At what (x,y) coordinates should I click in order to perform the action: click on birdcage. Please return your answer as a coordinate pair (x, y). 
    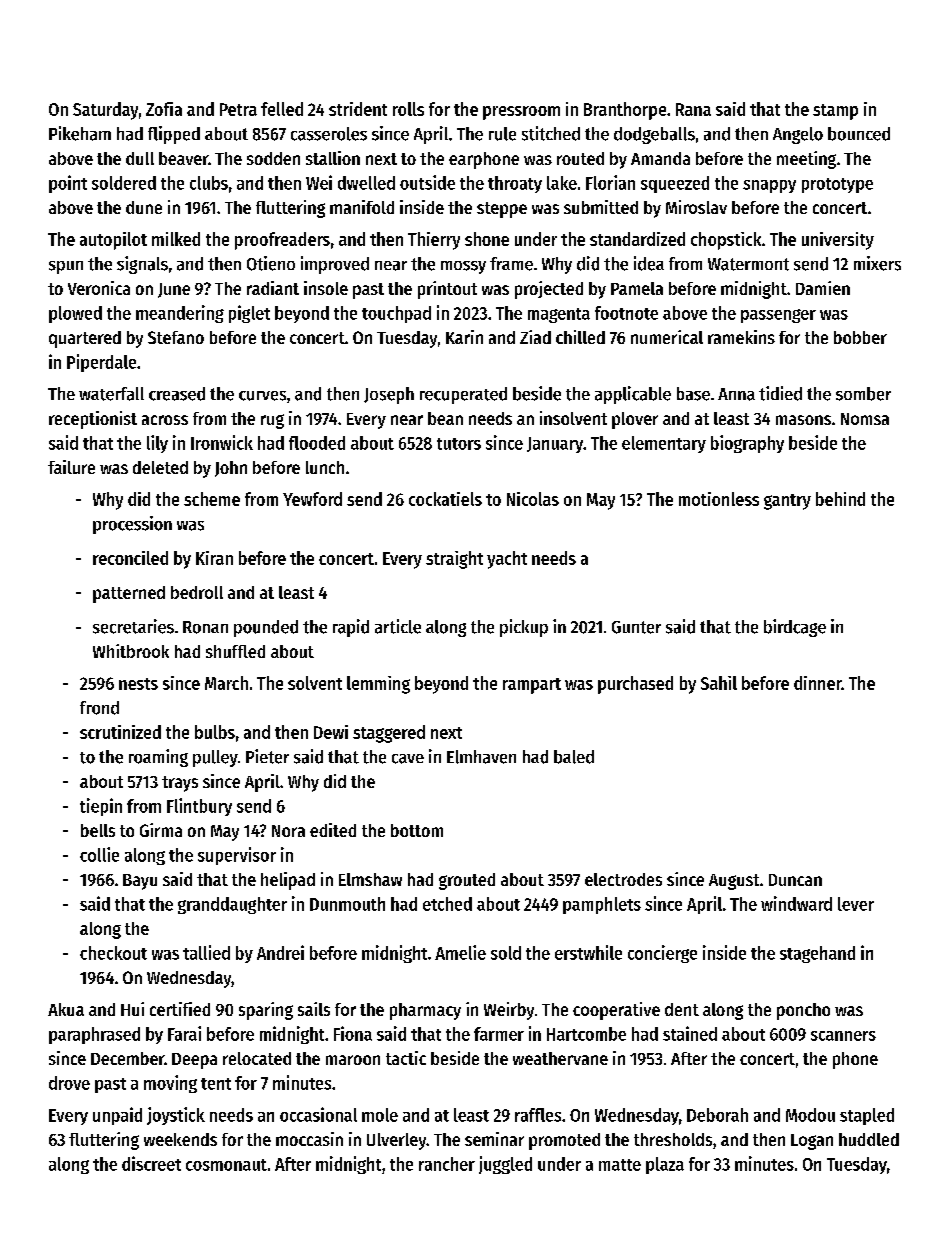
    Looking at the image, I should click on (795, 628).
